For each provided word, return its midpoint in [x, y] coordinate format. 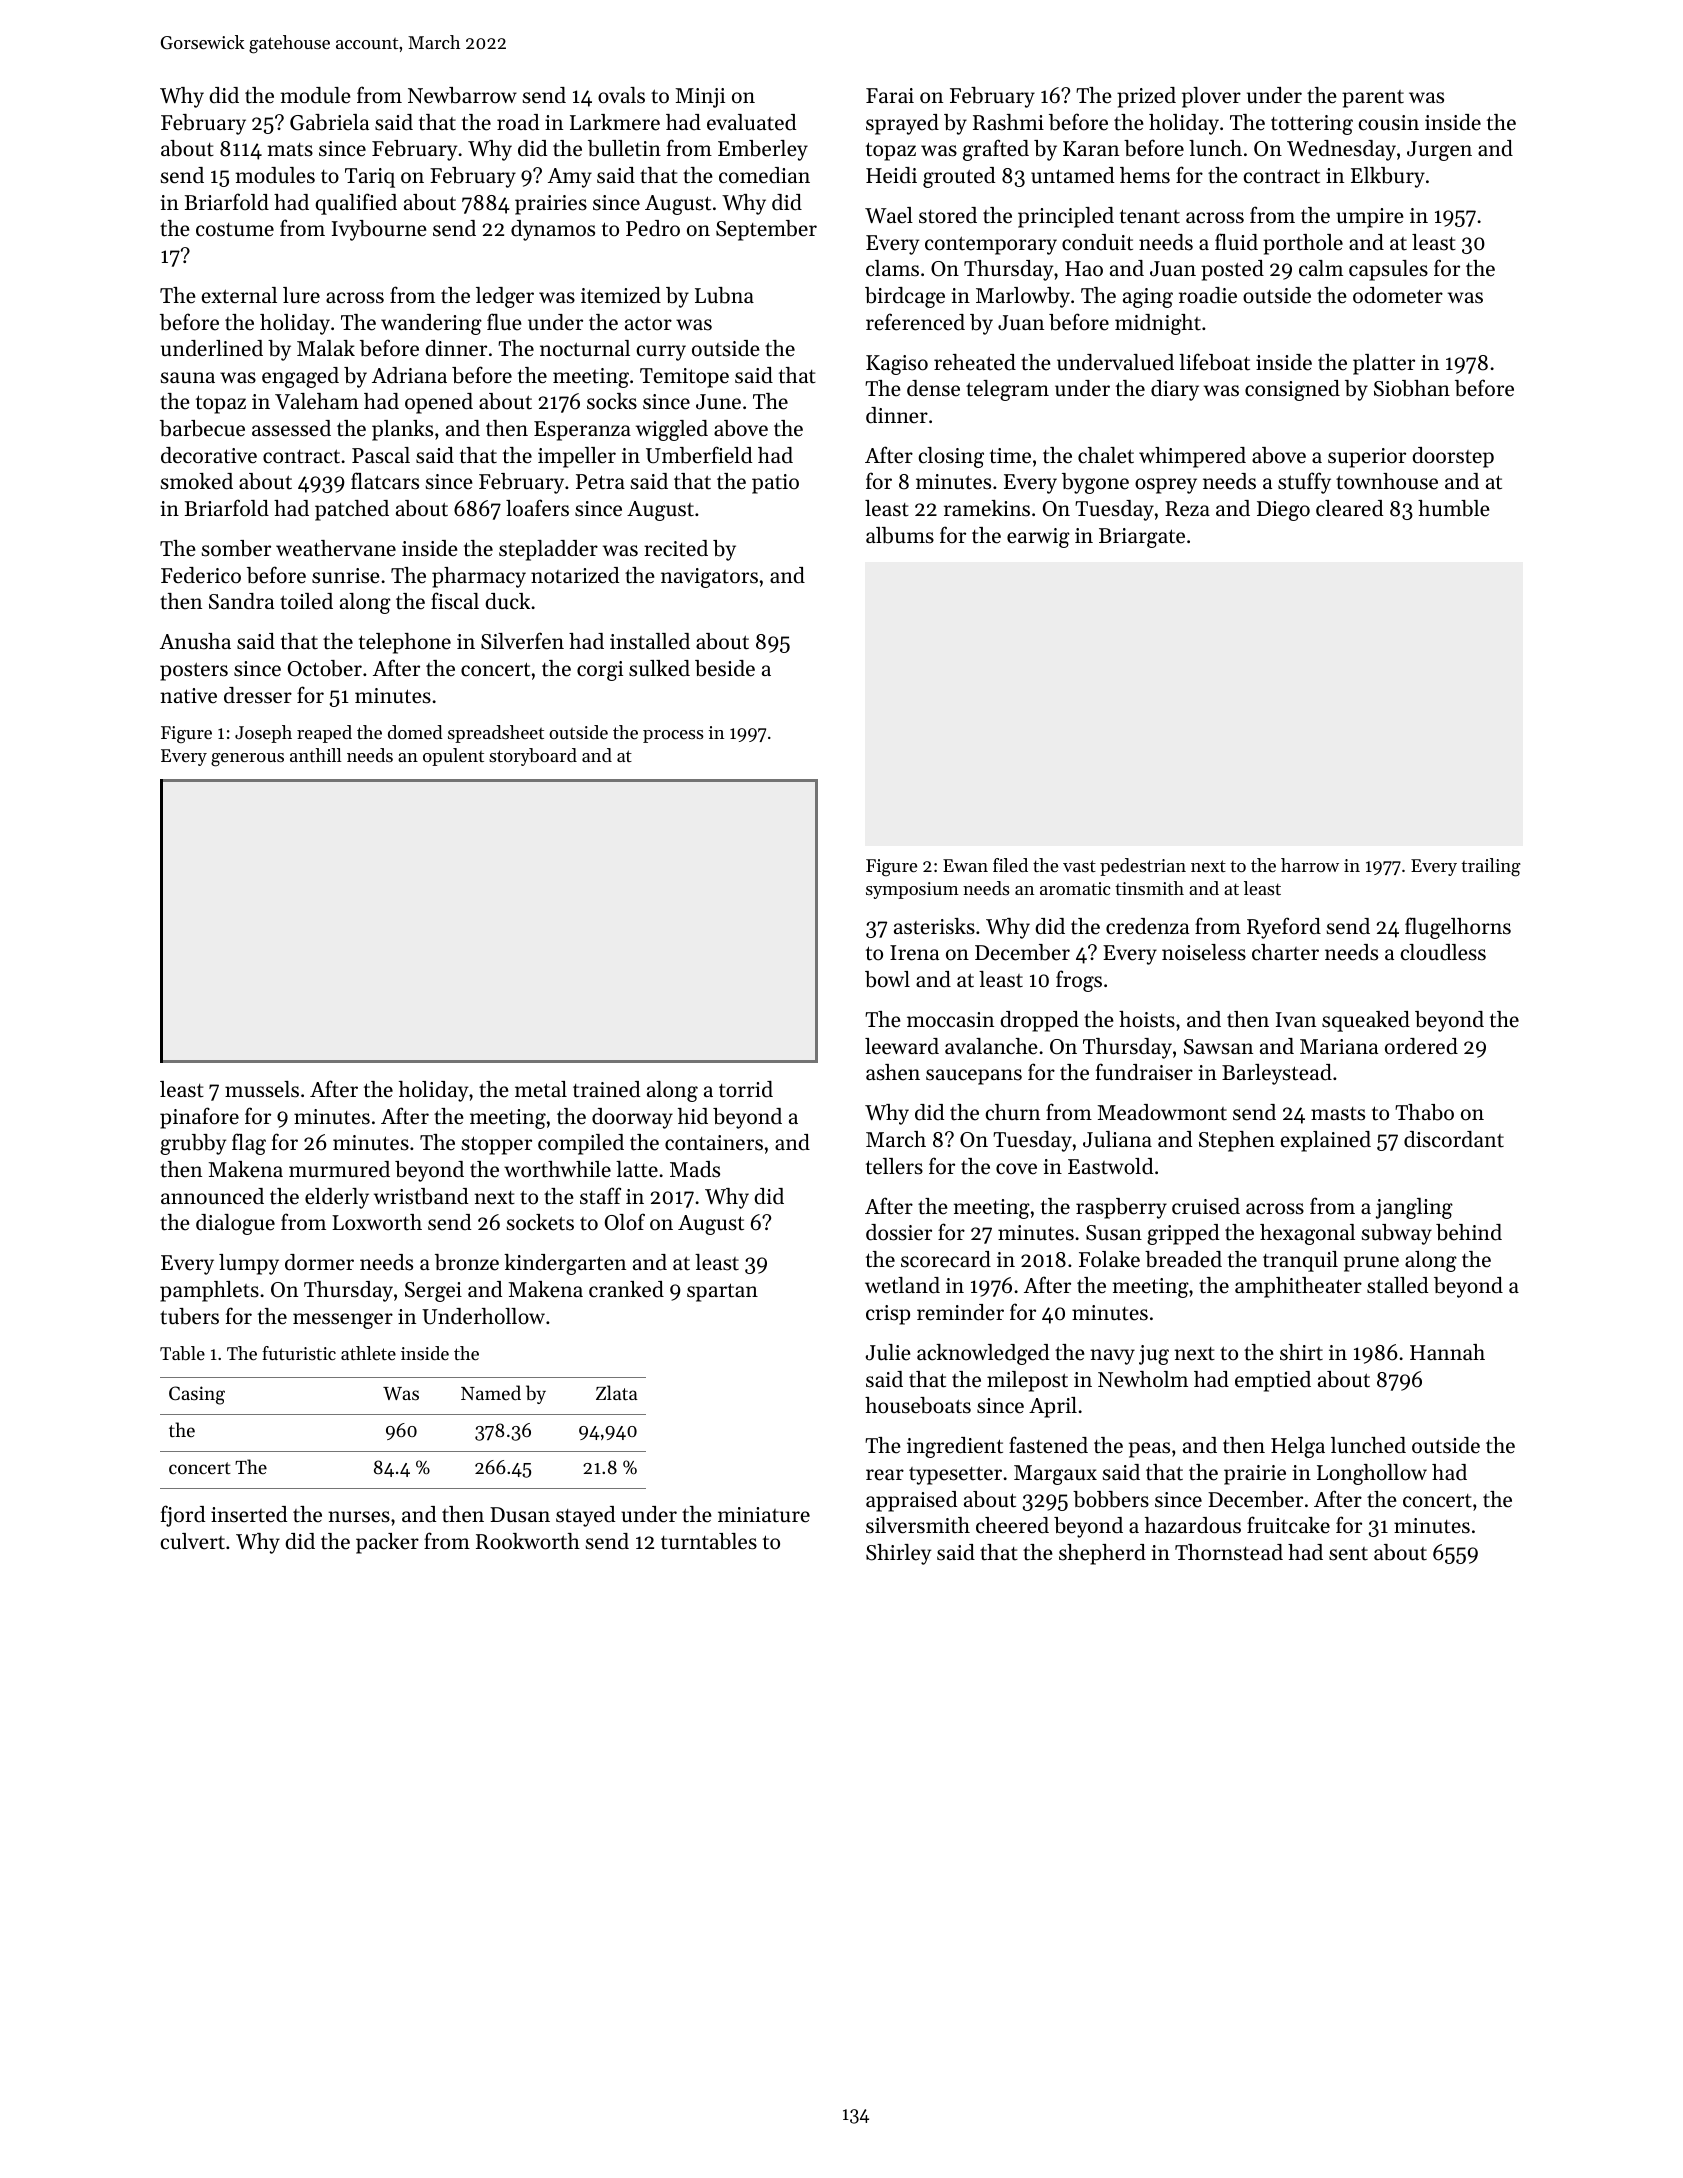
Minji [700, 98]
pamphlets [209, 1291]
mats [290, 150]
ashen [893, 1072]
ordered [1421, 1046]
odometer [1398, 295]
